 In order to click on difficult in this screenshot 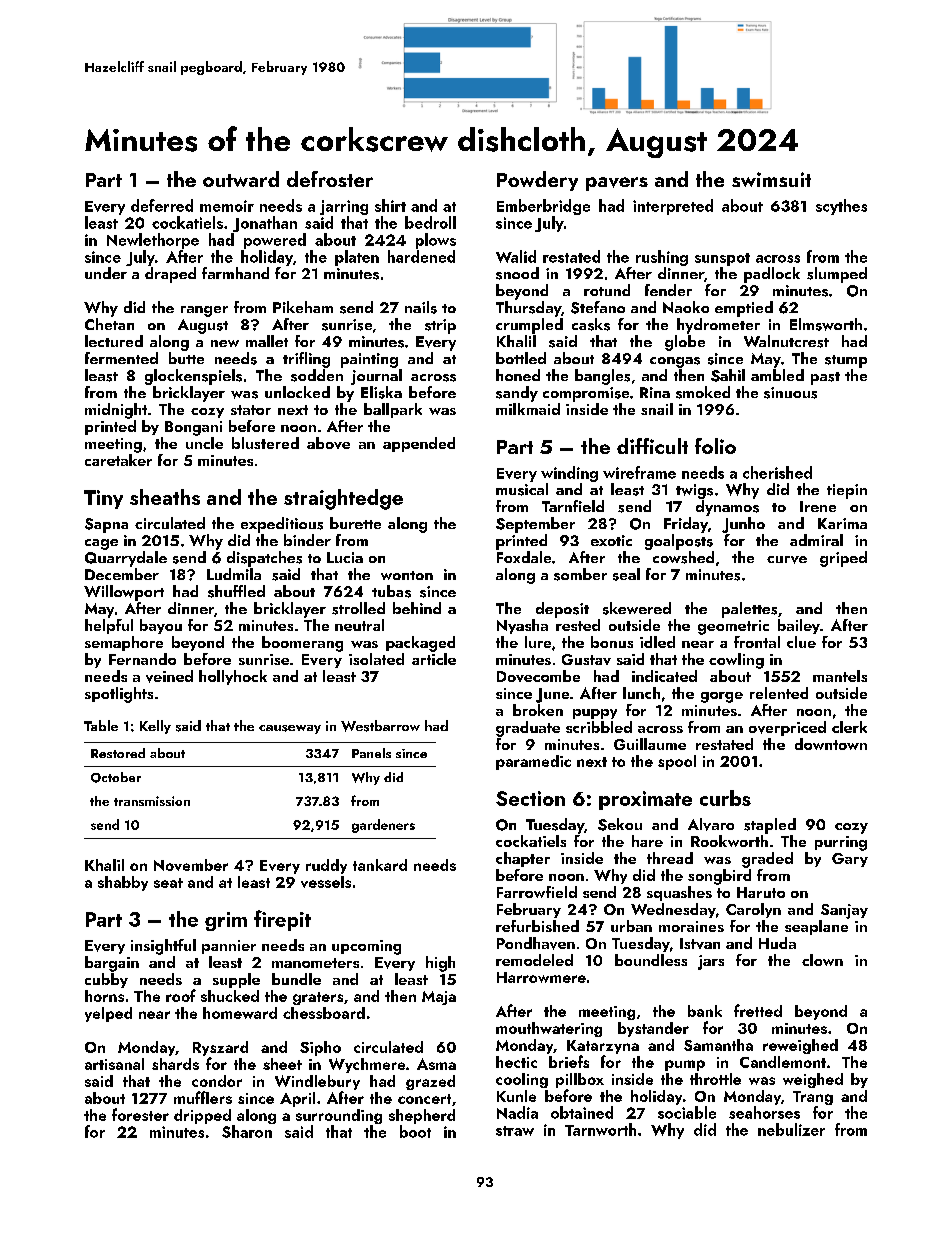, I will do `click(652, 446)`.
